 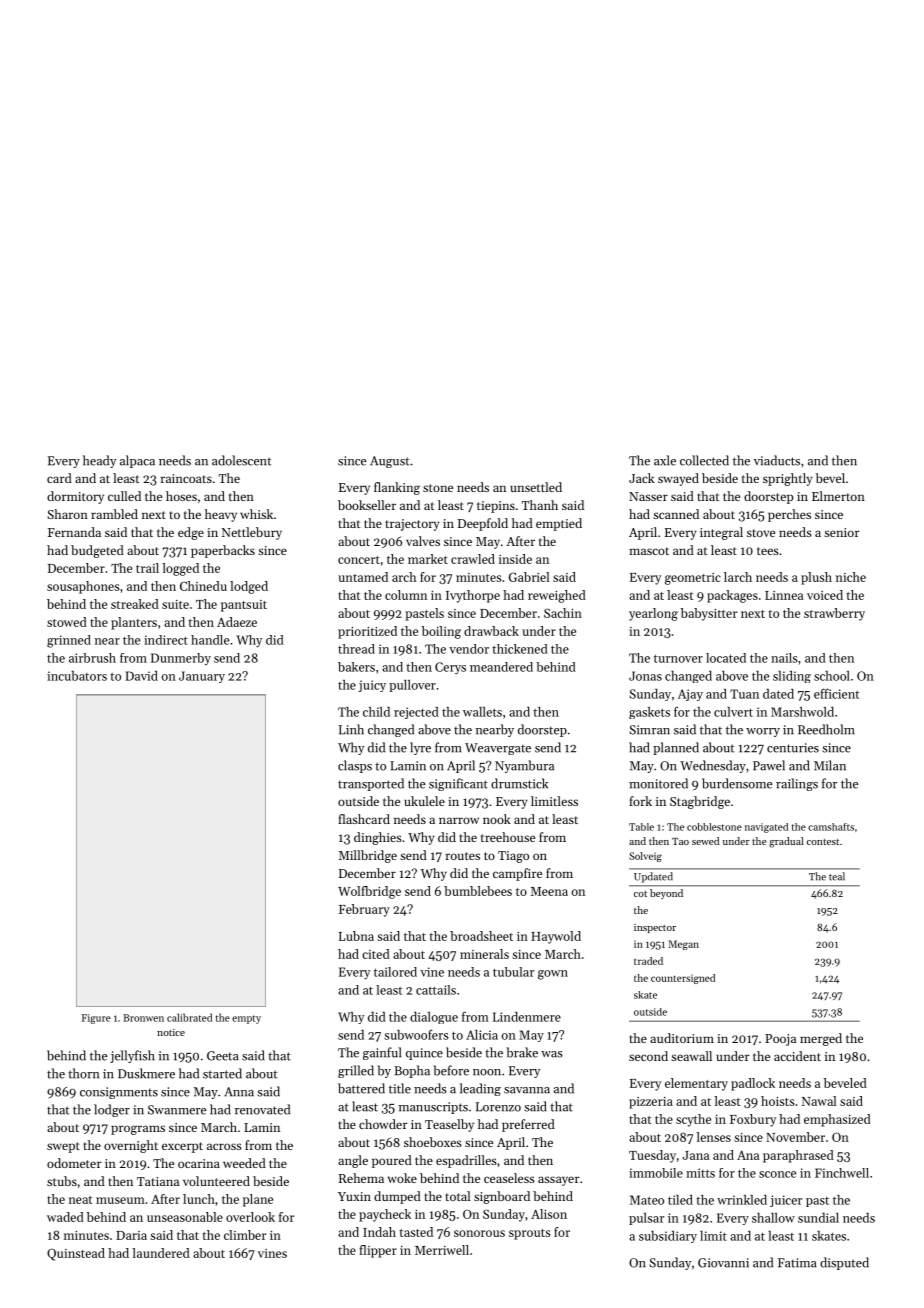 What do you see at coordinates (788, 479) in the document?
I see `sprightly` at bounding box center [788, 479].
